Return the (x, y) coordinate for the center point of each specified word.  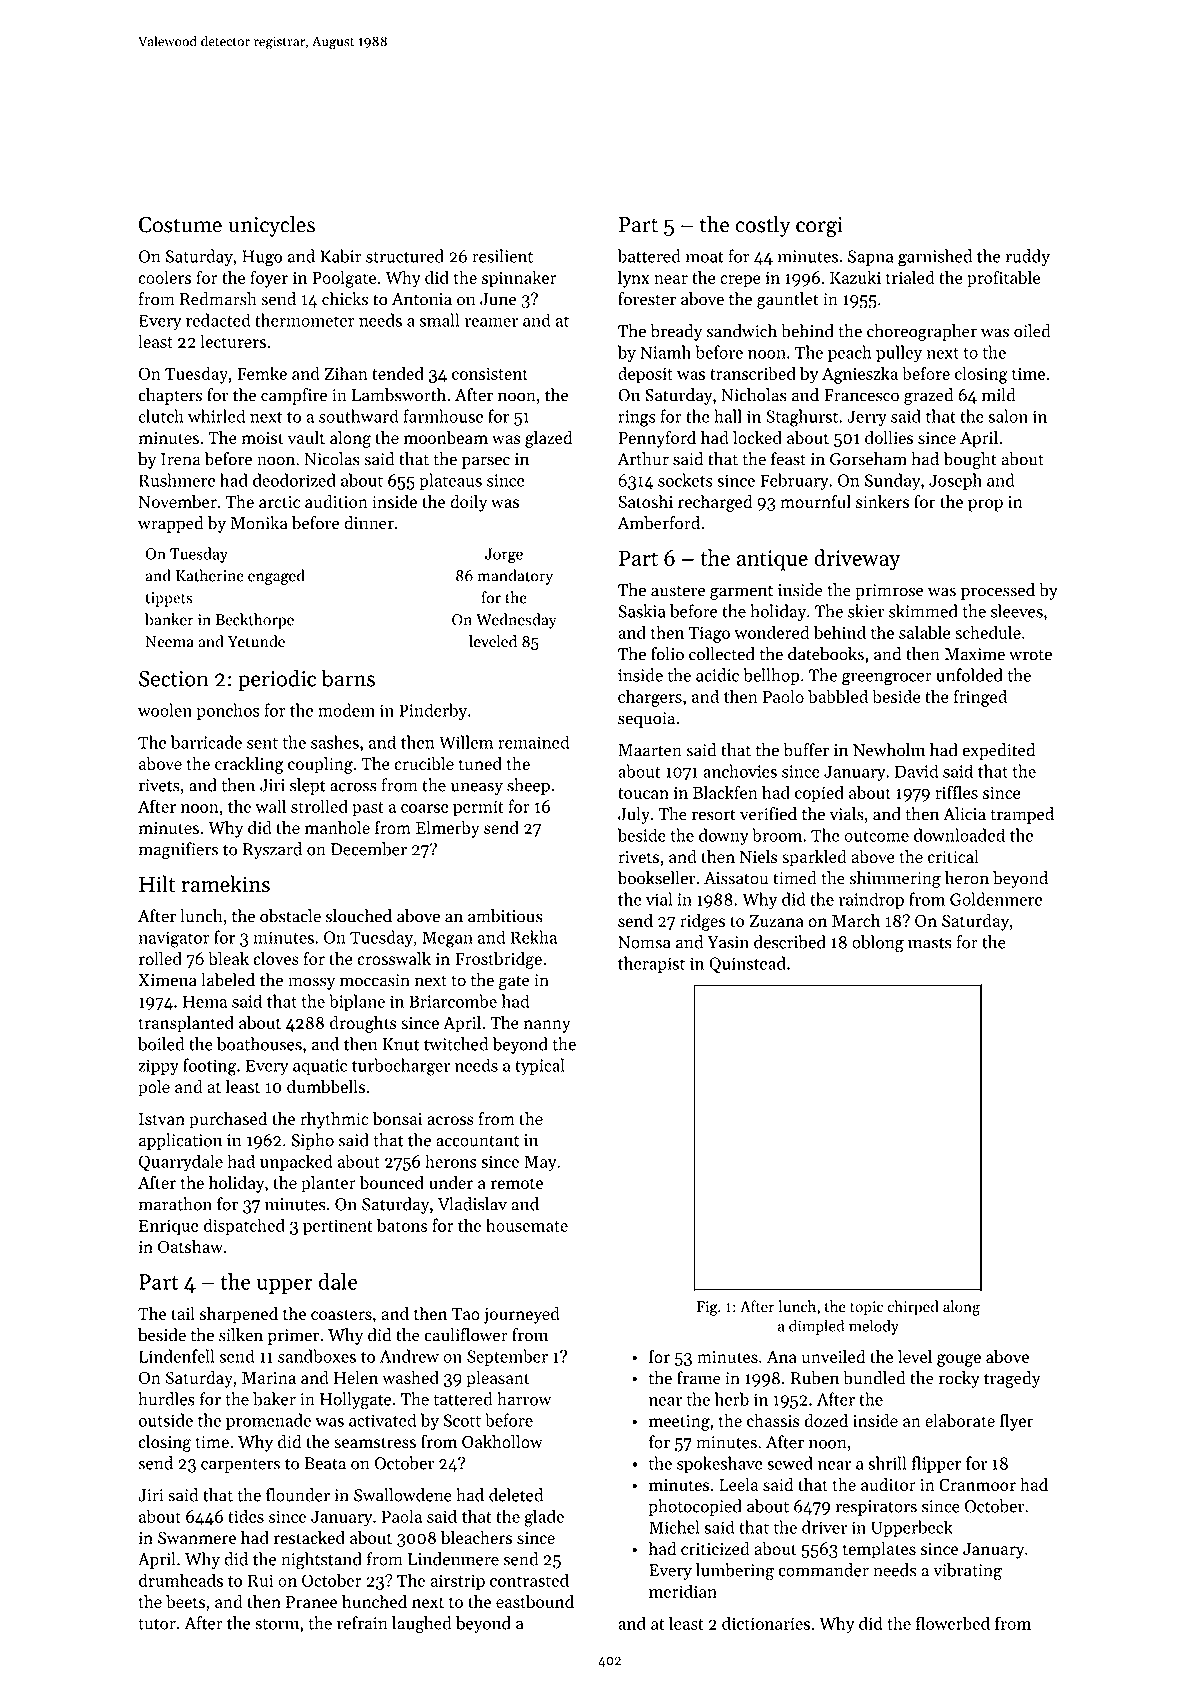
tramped (1022, 815)
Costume (180, 224)
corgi (819, 227)
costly (763, 226)
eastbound (535, 1601)
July (634, 815)
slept (308, 786)
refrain (362, 1623)
